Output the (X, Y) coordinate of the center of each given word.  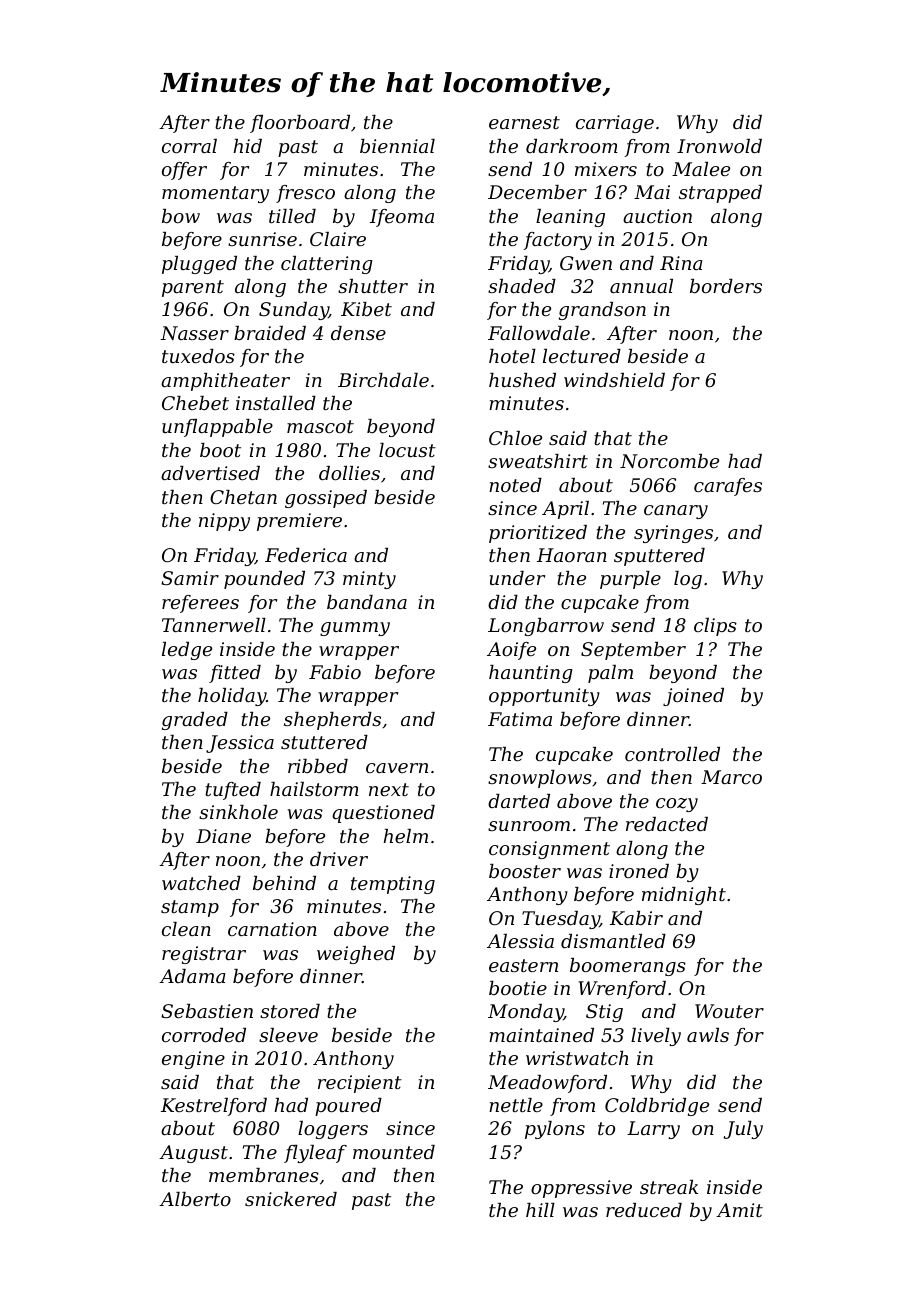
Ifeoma (402, 218)
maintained (541, 1035)
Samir (190, 578)
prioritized (538, 534)
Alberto (195, 1199)
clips (715, 627)
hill (540, 1210)
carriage (615, 124)
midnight (684, 896)
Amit (739, 1210)
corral (189, 146)
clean (186, 929)
